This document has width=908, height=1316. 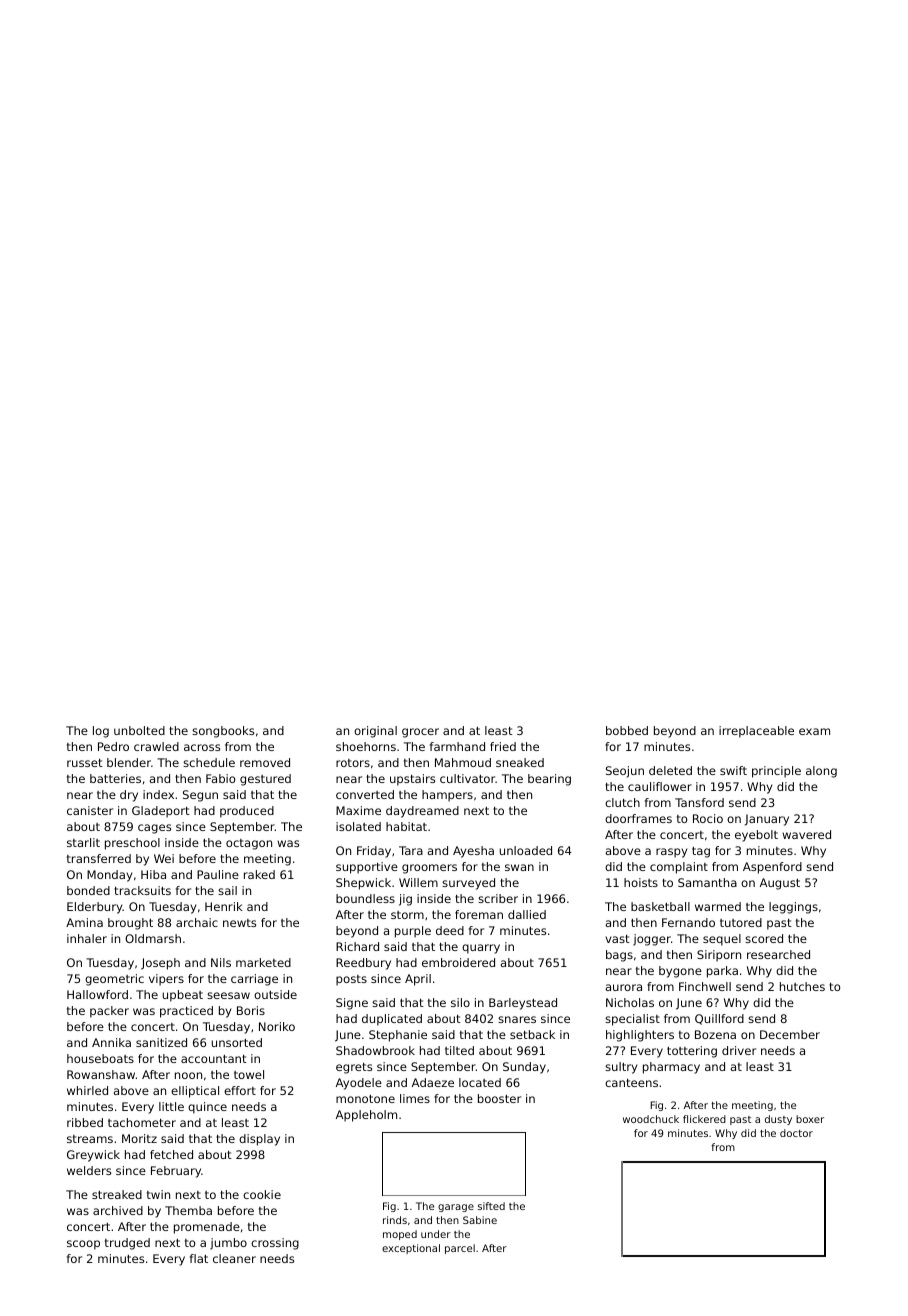 What do you see at coordinates (420, 733) in the document?
I see `grocer` at bounding box center [420, 733].
